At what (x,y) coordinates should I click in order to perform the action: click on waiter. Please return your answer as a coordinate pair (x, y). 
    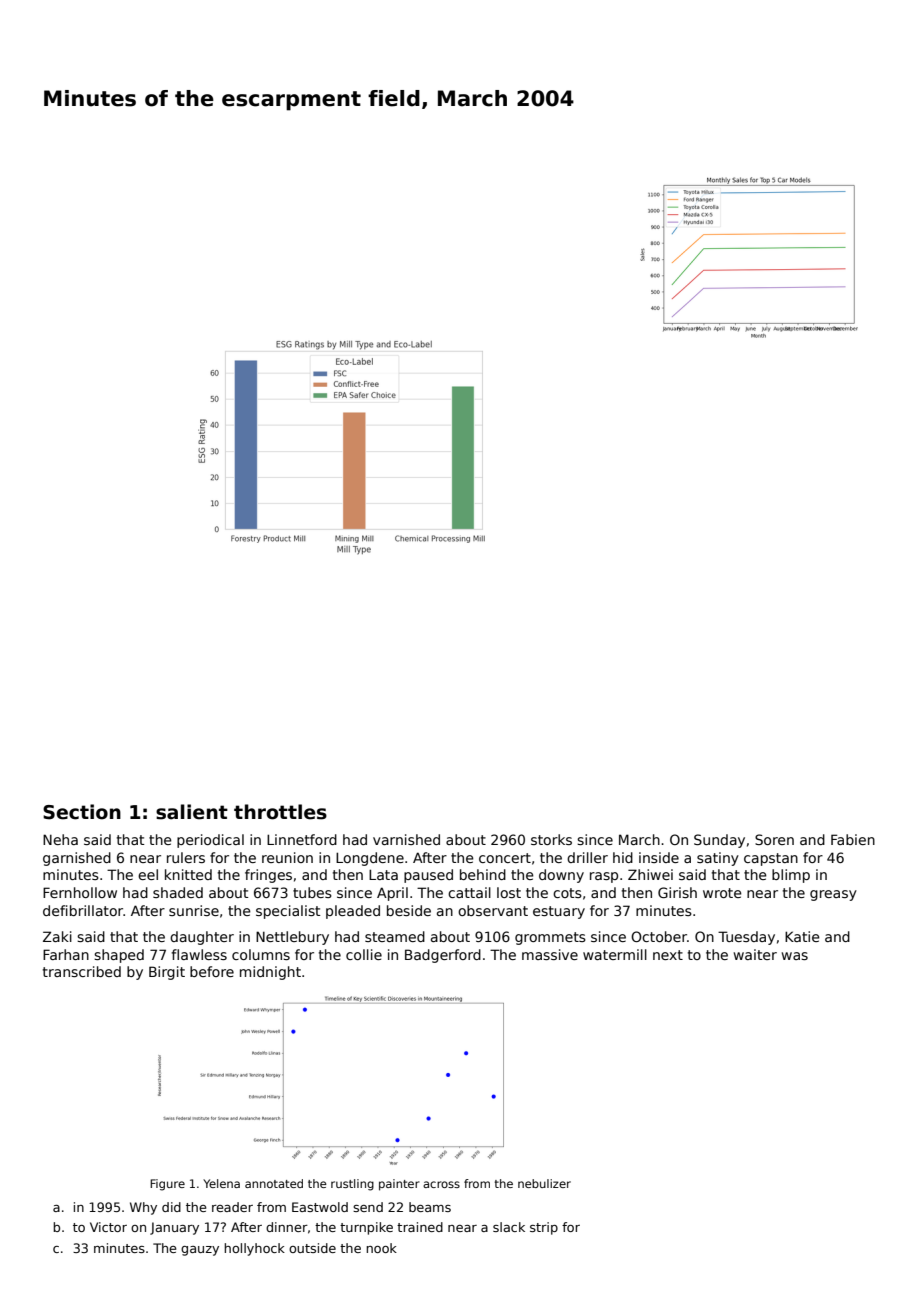
    Looking at the image, I should click on (755, 954).
